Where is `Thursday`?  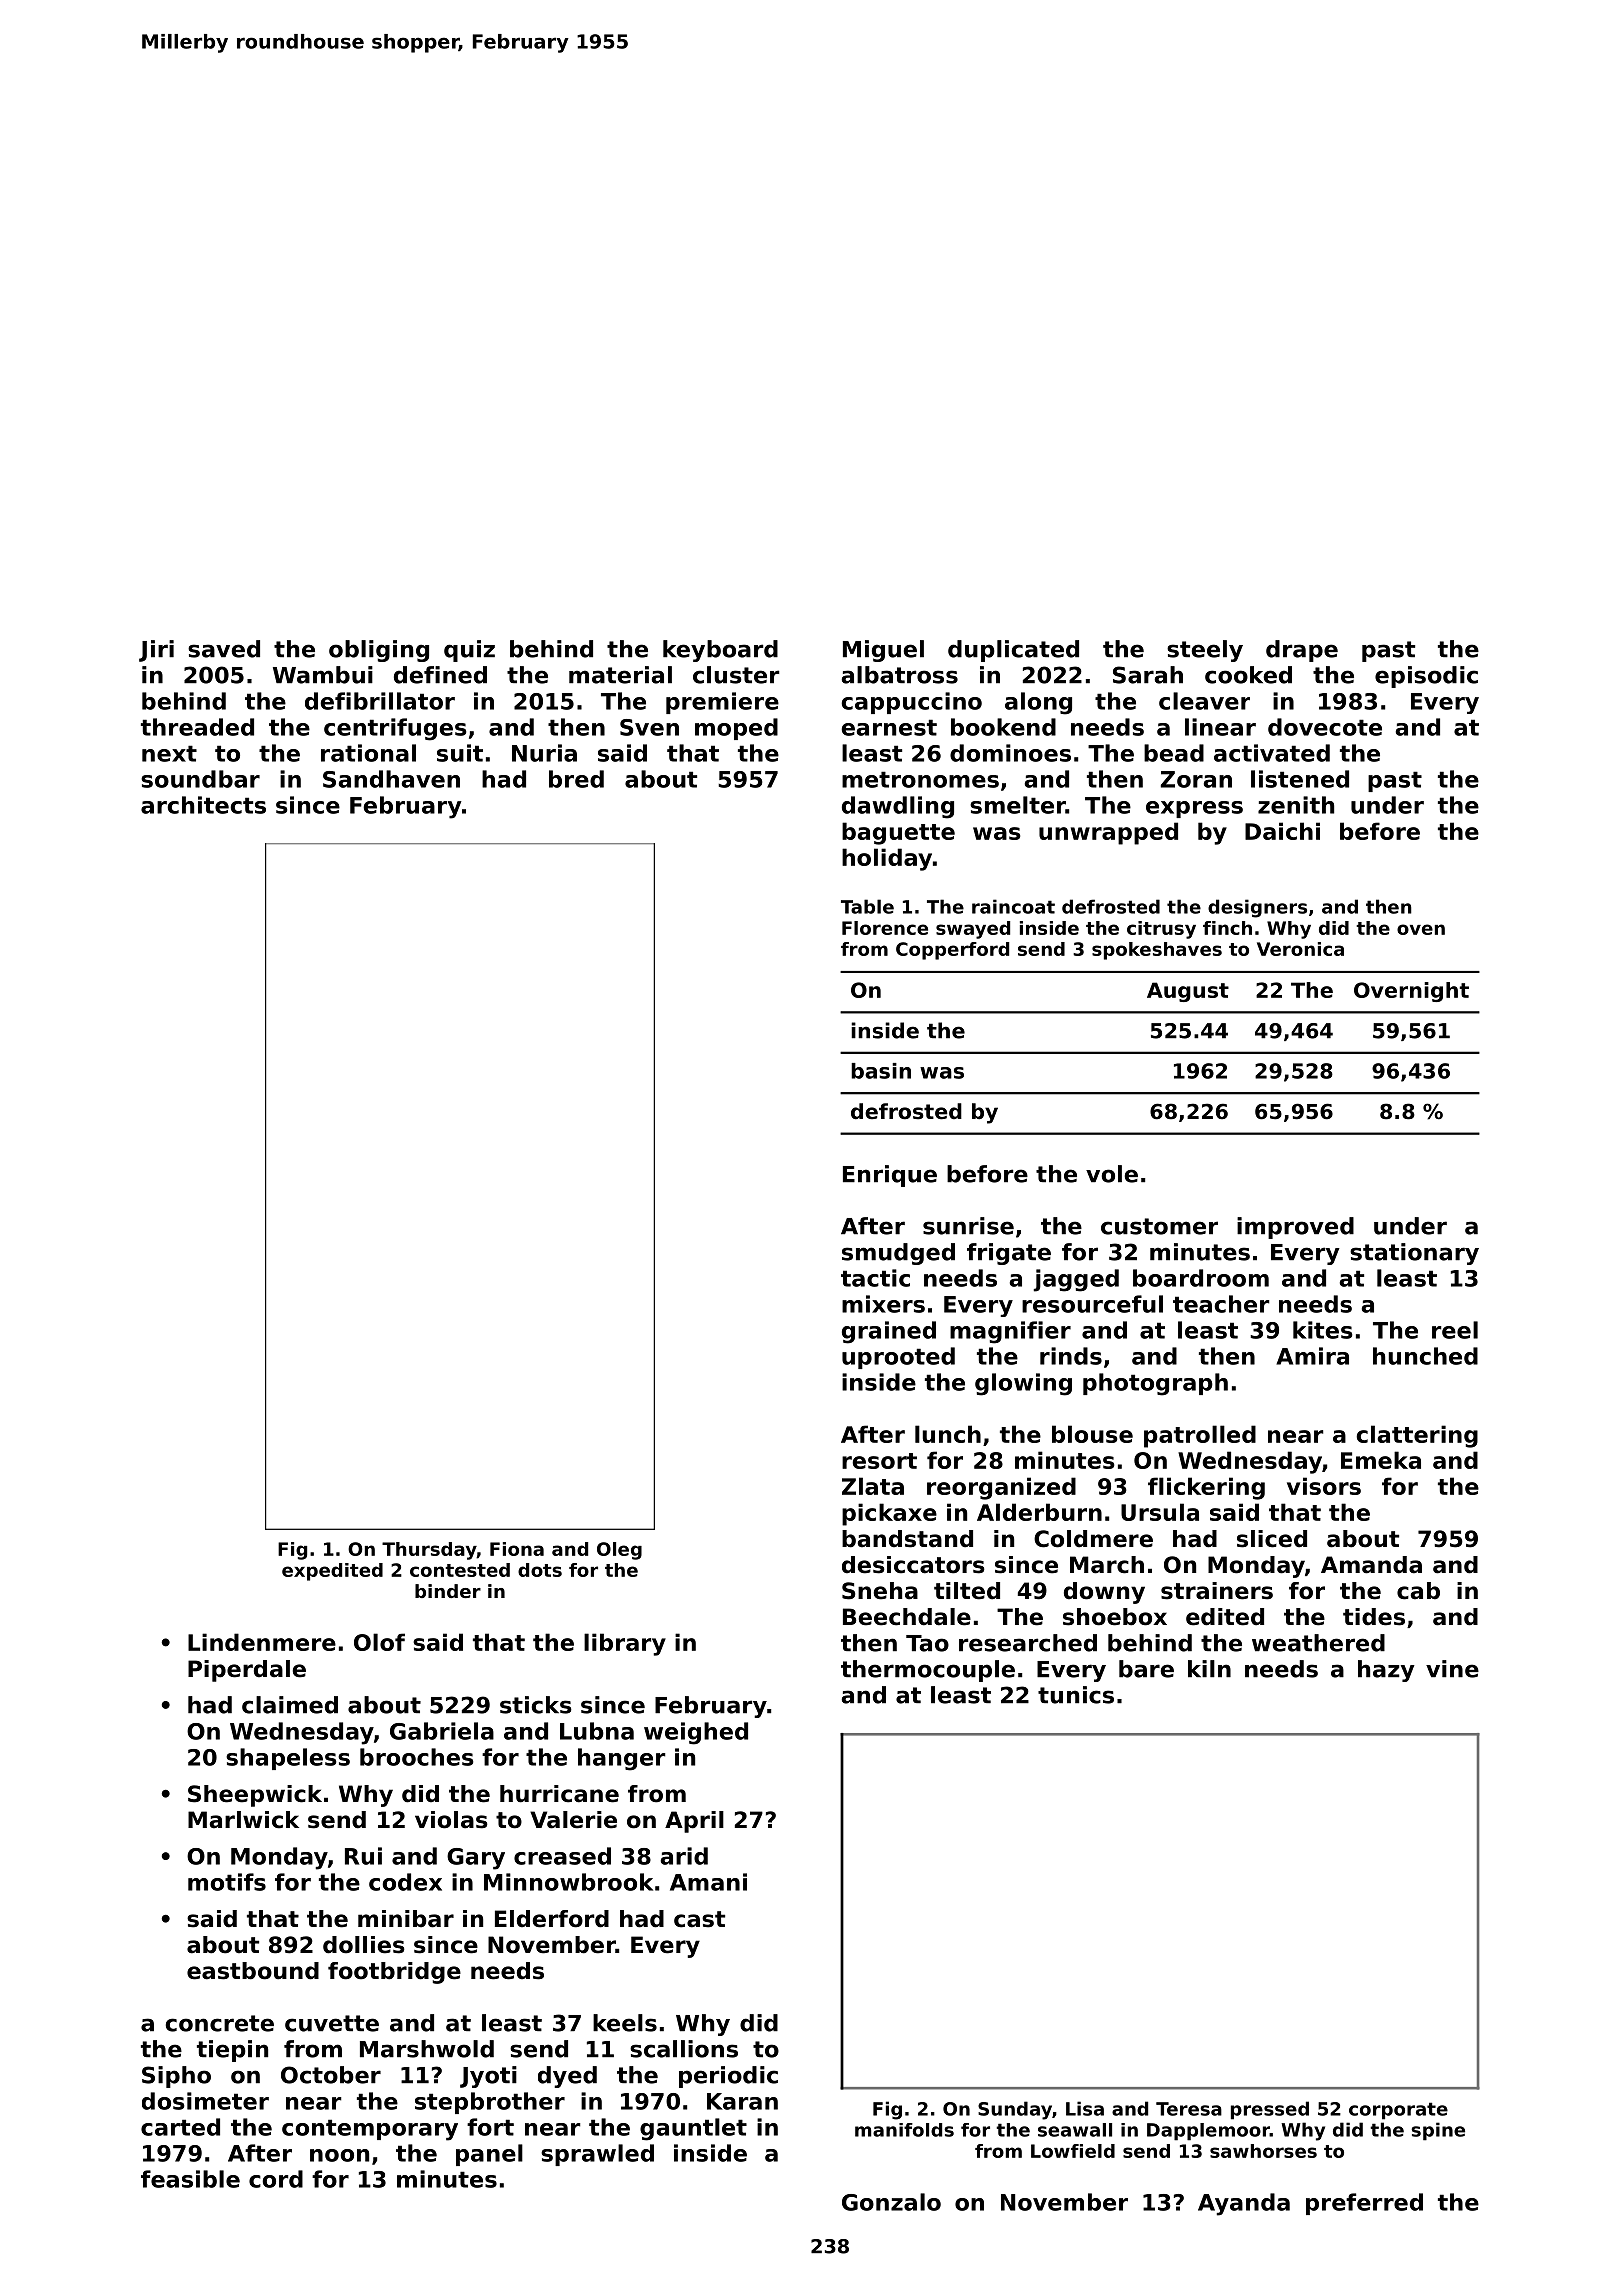 Thursday is located at coordinates (429, 1551).
